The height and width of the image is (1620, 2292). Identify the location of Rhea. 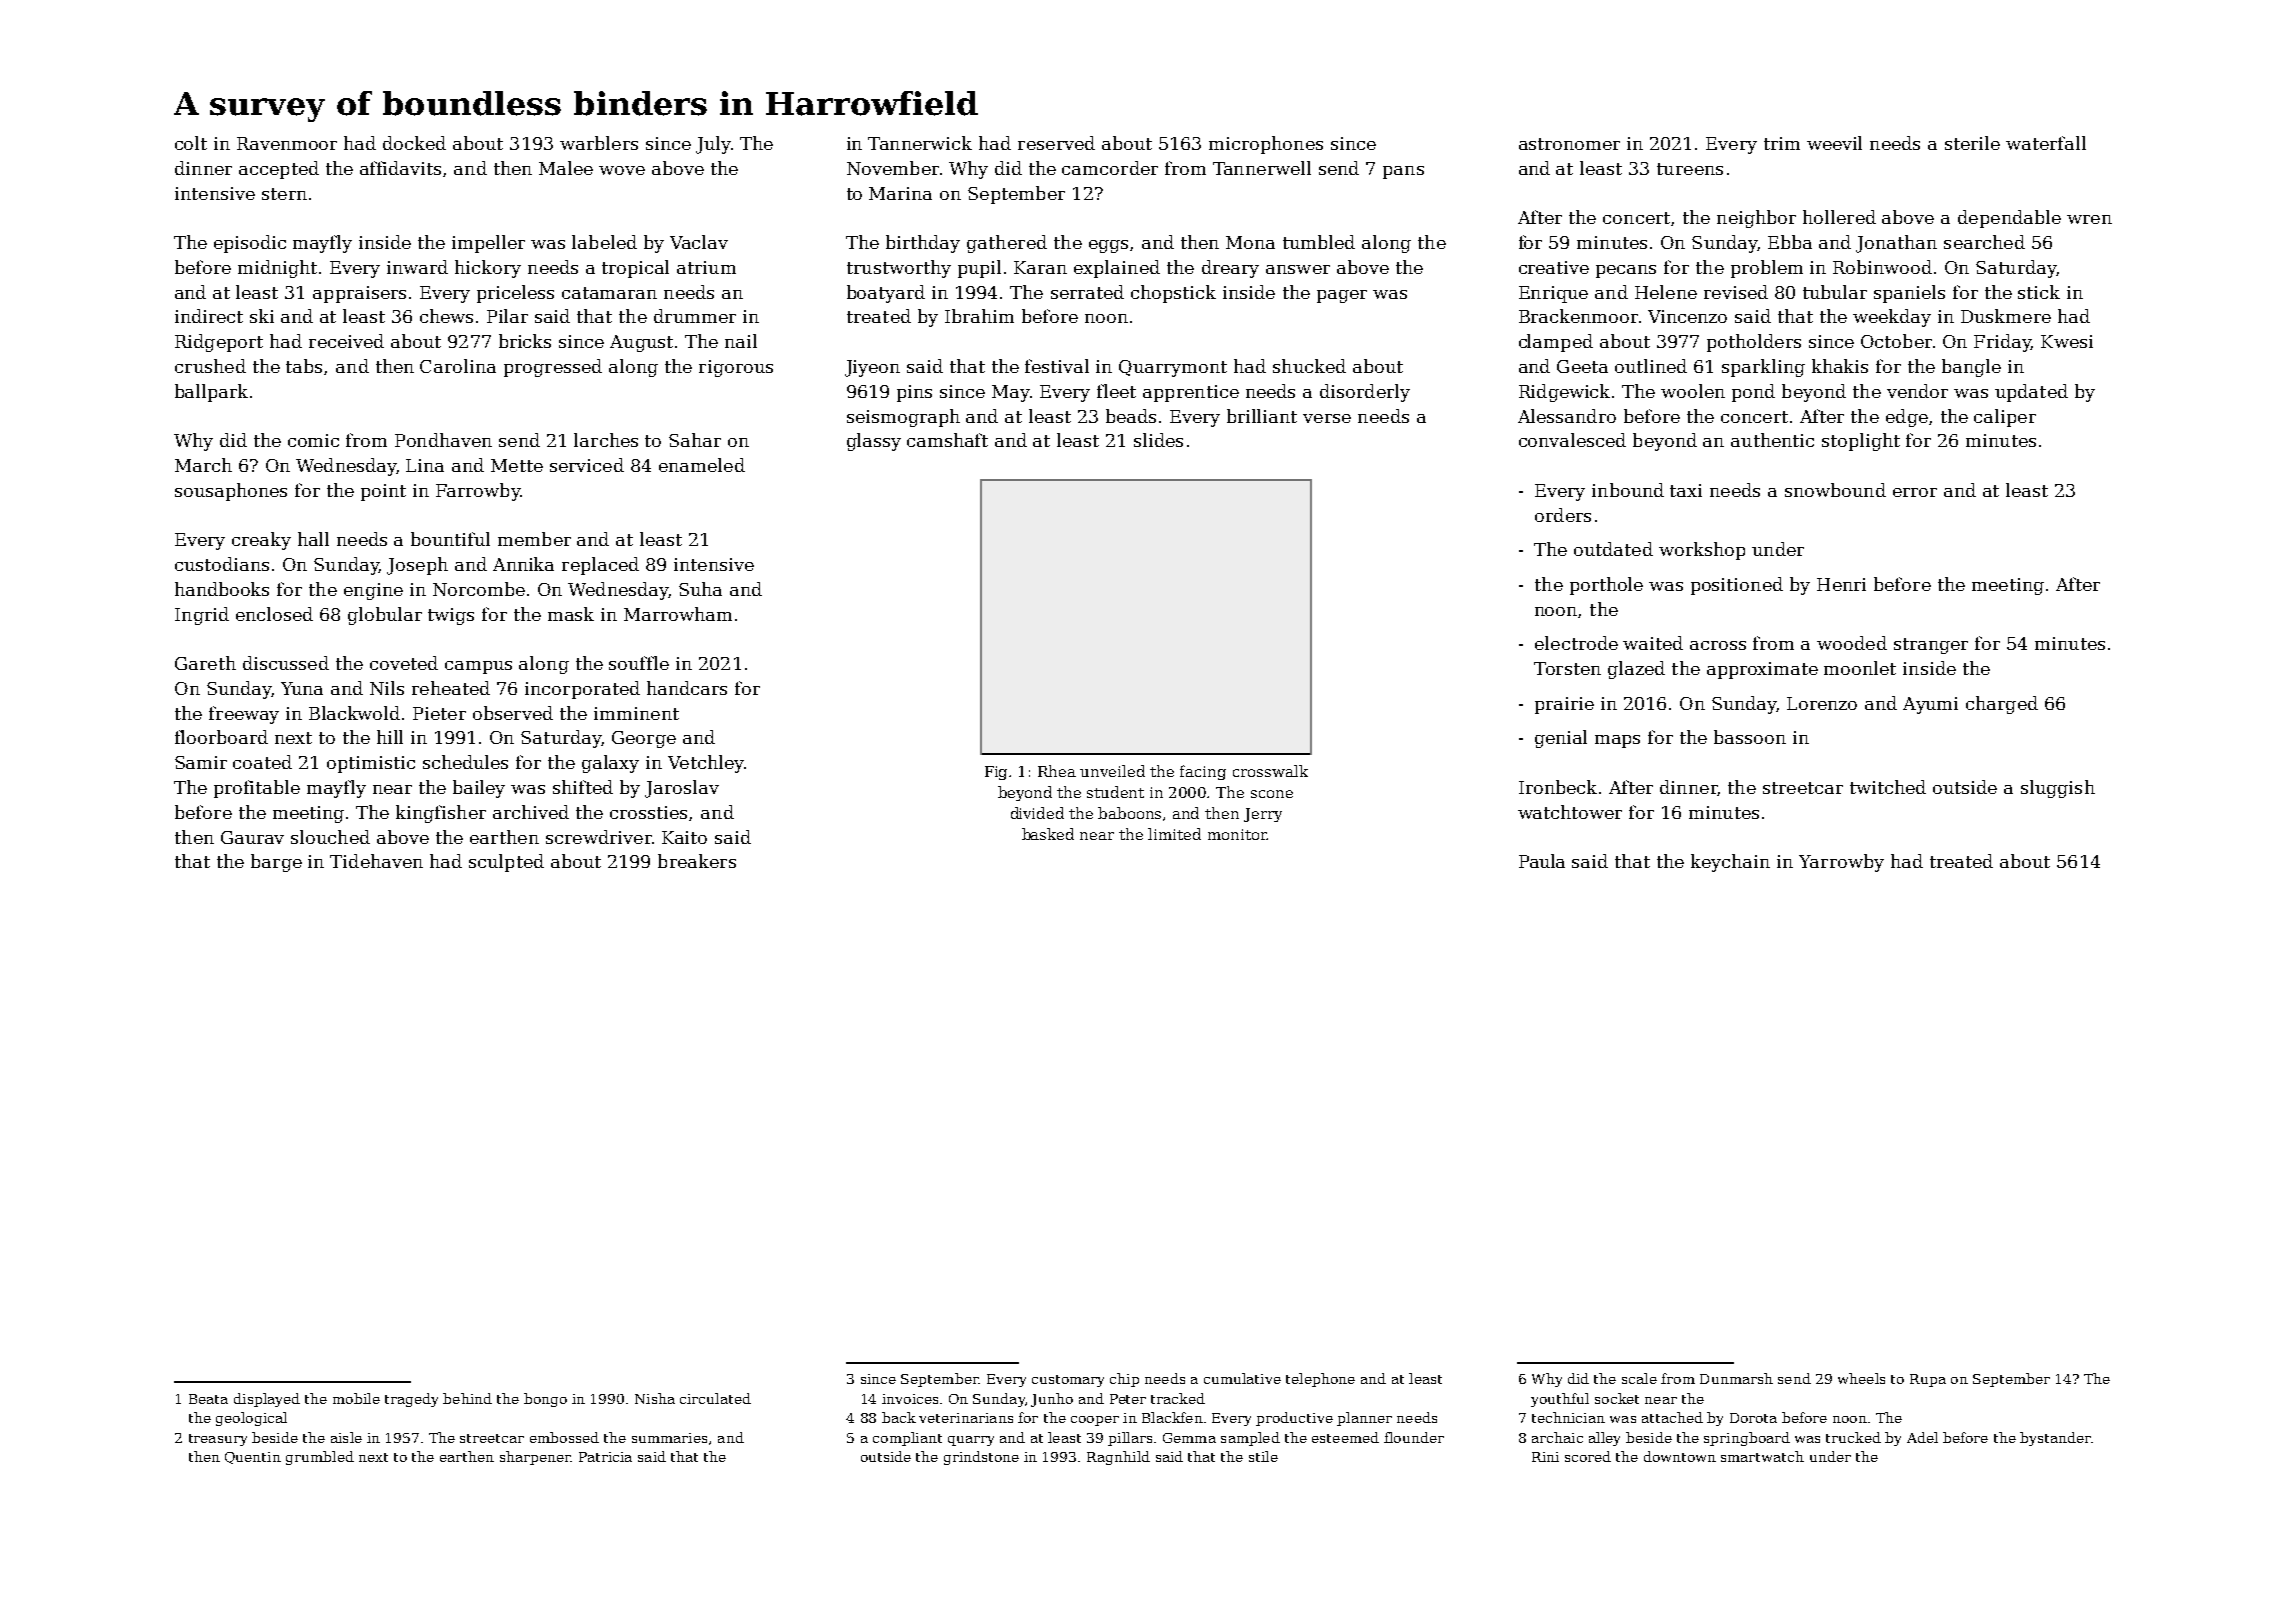
(1057, 771).
